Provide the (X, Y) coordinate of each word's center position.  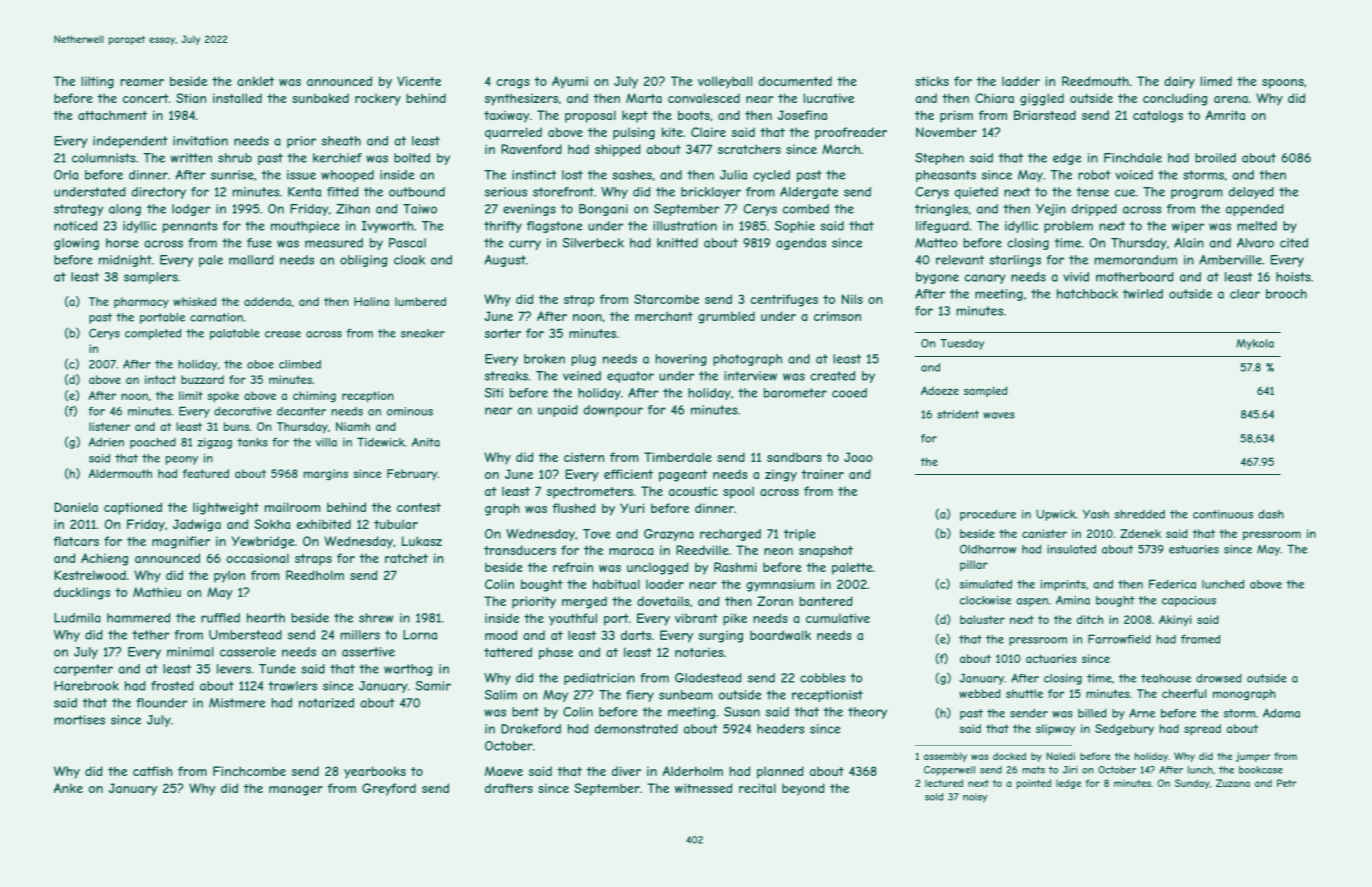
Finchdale (1133, 158)
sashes (632, 175)
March (841, 149)
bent (525, 712)
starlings (1015, 261)
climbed (300, 364)
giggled (1042, 99)
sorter (503, 333)
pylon (229, 576)
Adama (1281, 713)
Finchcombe (249, 771)
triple (799, 535)
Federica (1172, 584)
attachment (112, 115)
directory (159, 193)
